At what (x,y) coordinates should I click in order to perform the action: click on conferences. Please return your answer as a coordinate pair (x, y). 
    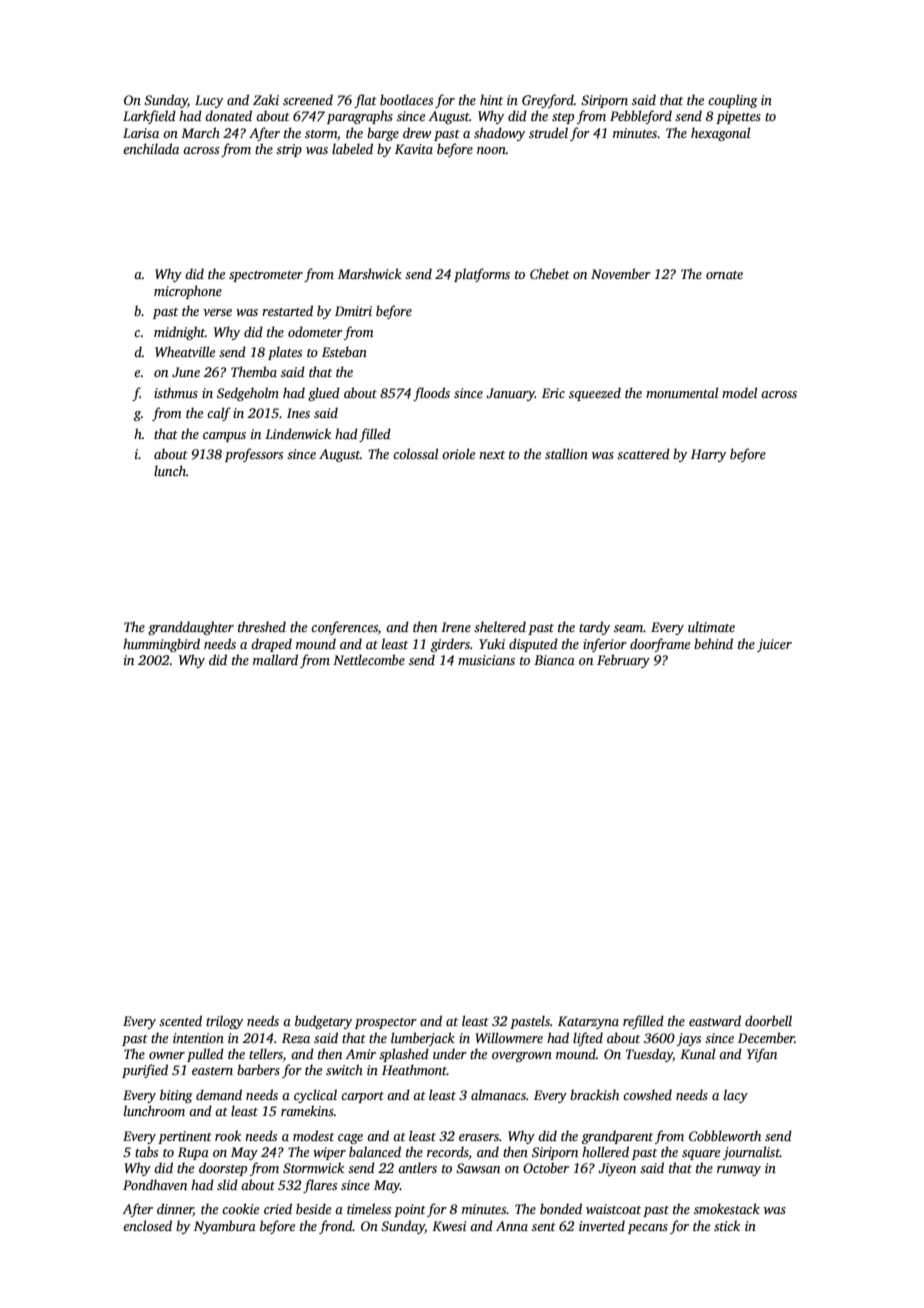
    Looking at the image, I should click on (344, 628).
